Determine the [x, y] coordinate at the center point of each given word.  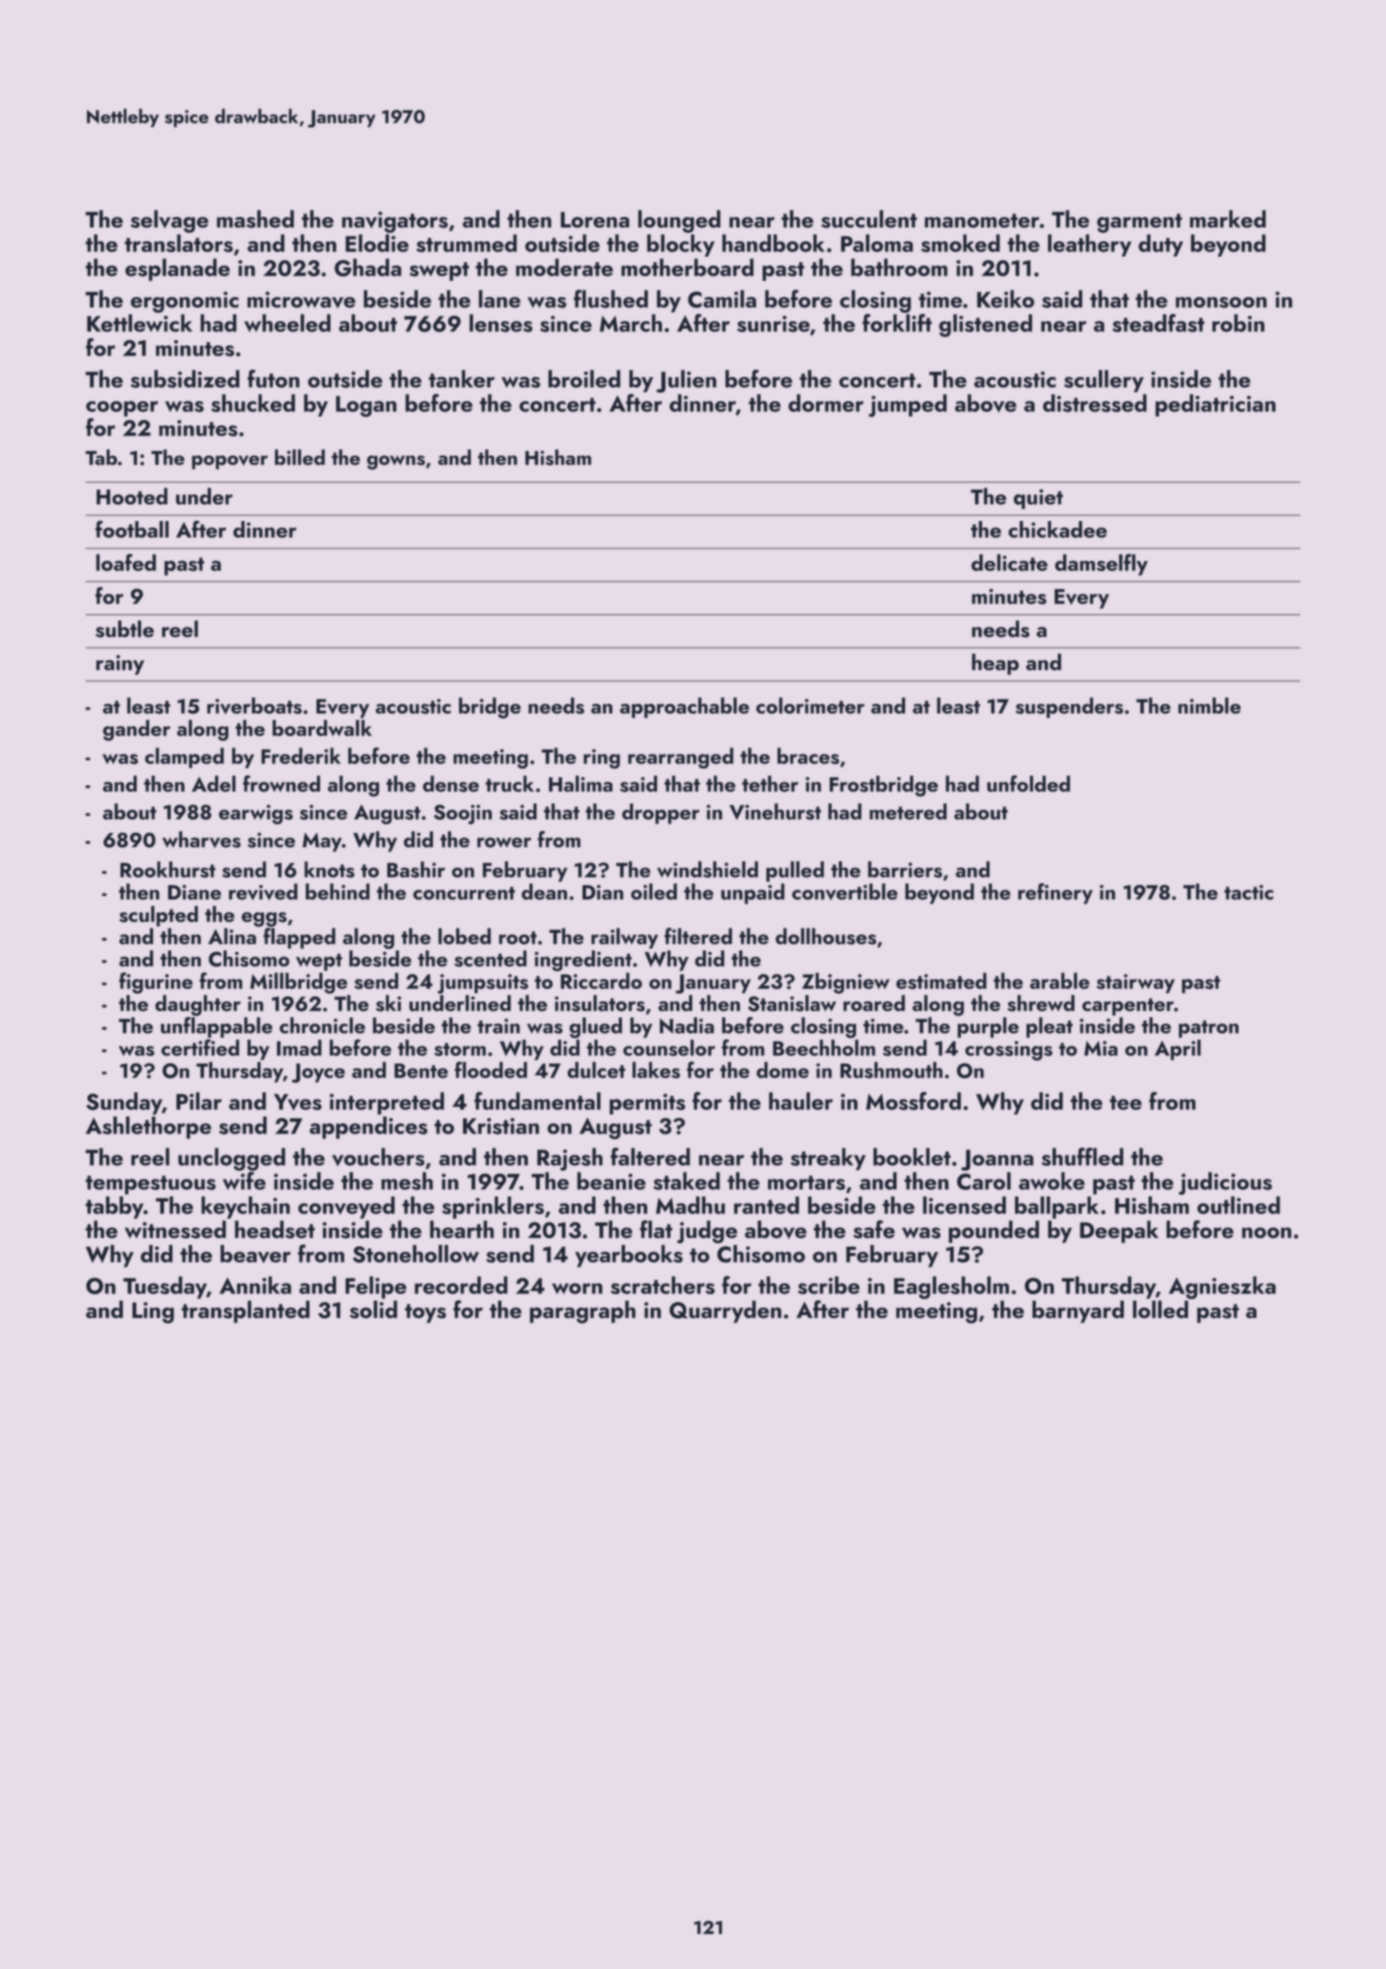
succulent [869, 219]
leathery [1089, 245]
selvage [170, 221]
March [631, 323]
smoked [960, 243]
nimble [1209, 705]
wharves [201, 839]
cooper [122, 409]
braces [808, 755]
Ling [153, 1313]
